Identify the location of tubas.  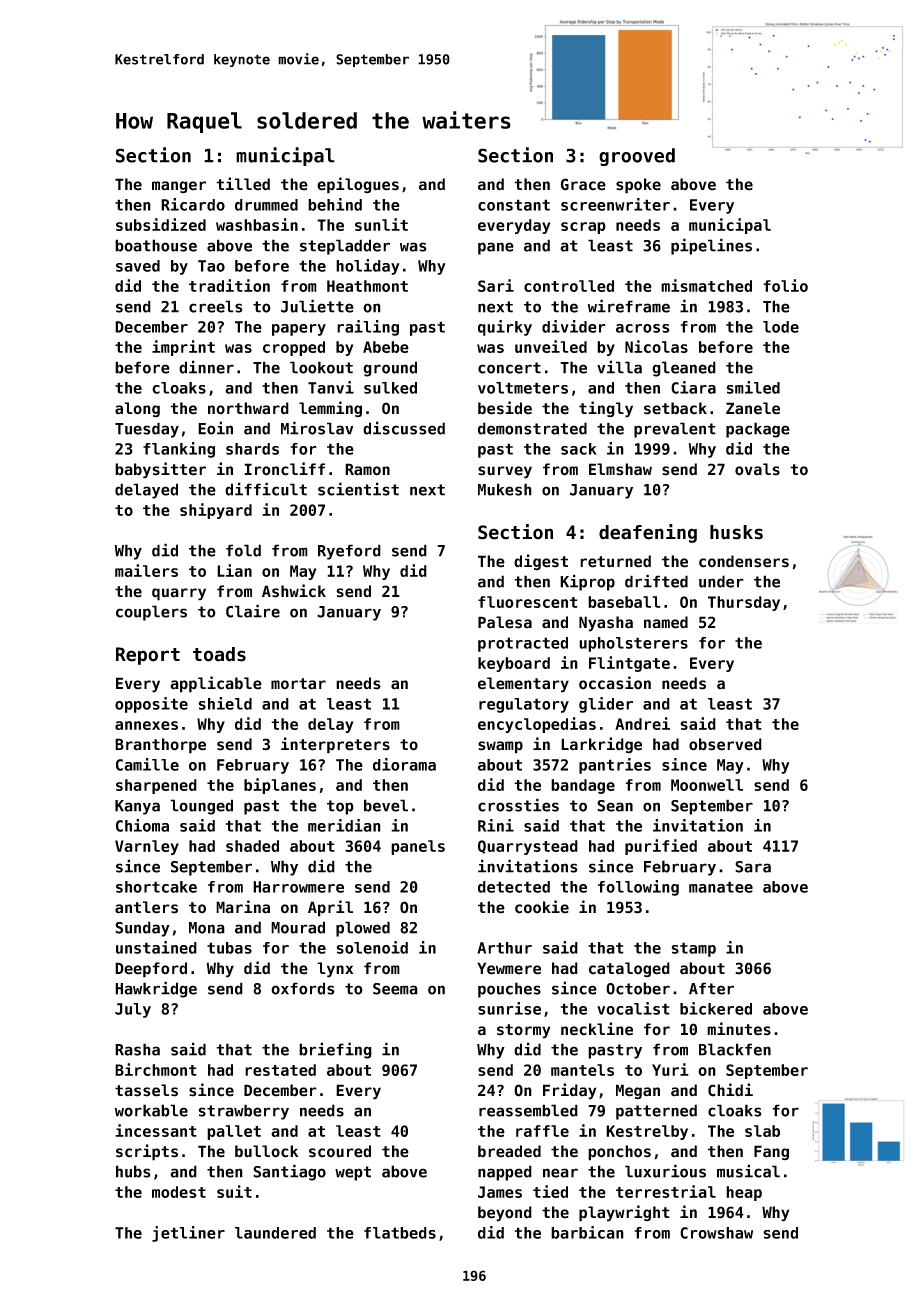
(229, 948).
